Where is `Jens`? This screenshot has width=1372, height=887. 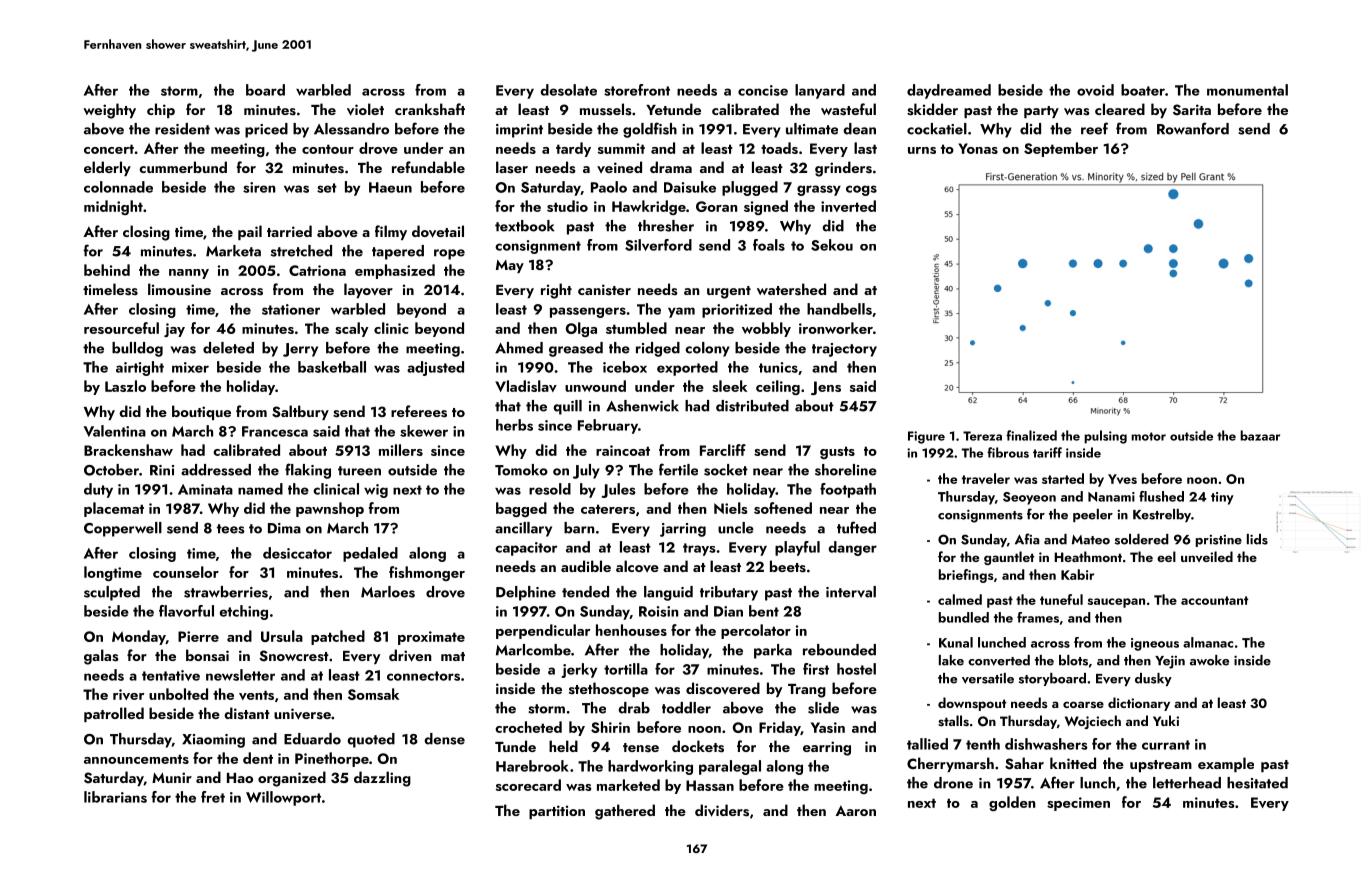
Jens is located at coordinates (826, 388).
